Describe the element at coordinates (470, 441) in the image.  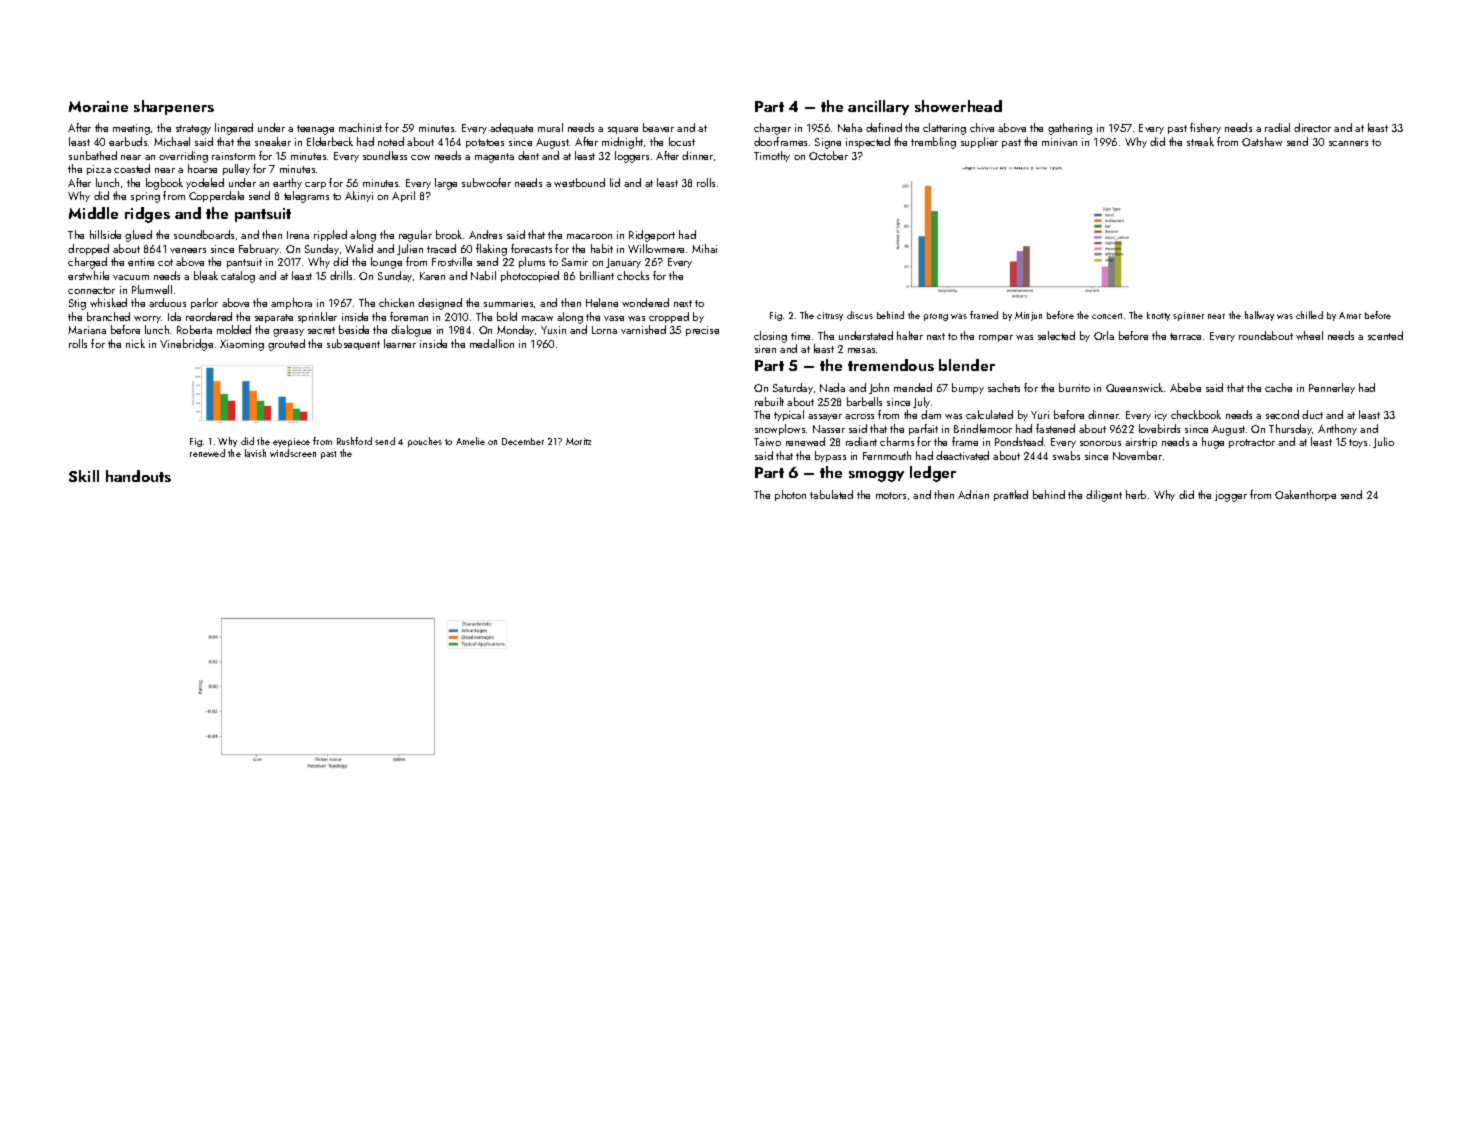
I see `Amelie` at that location.
